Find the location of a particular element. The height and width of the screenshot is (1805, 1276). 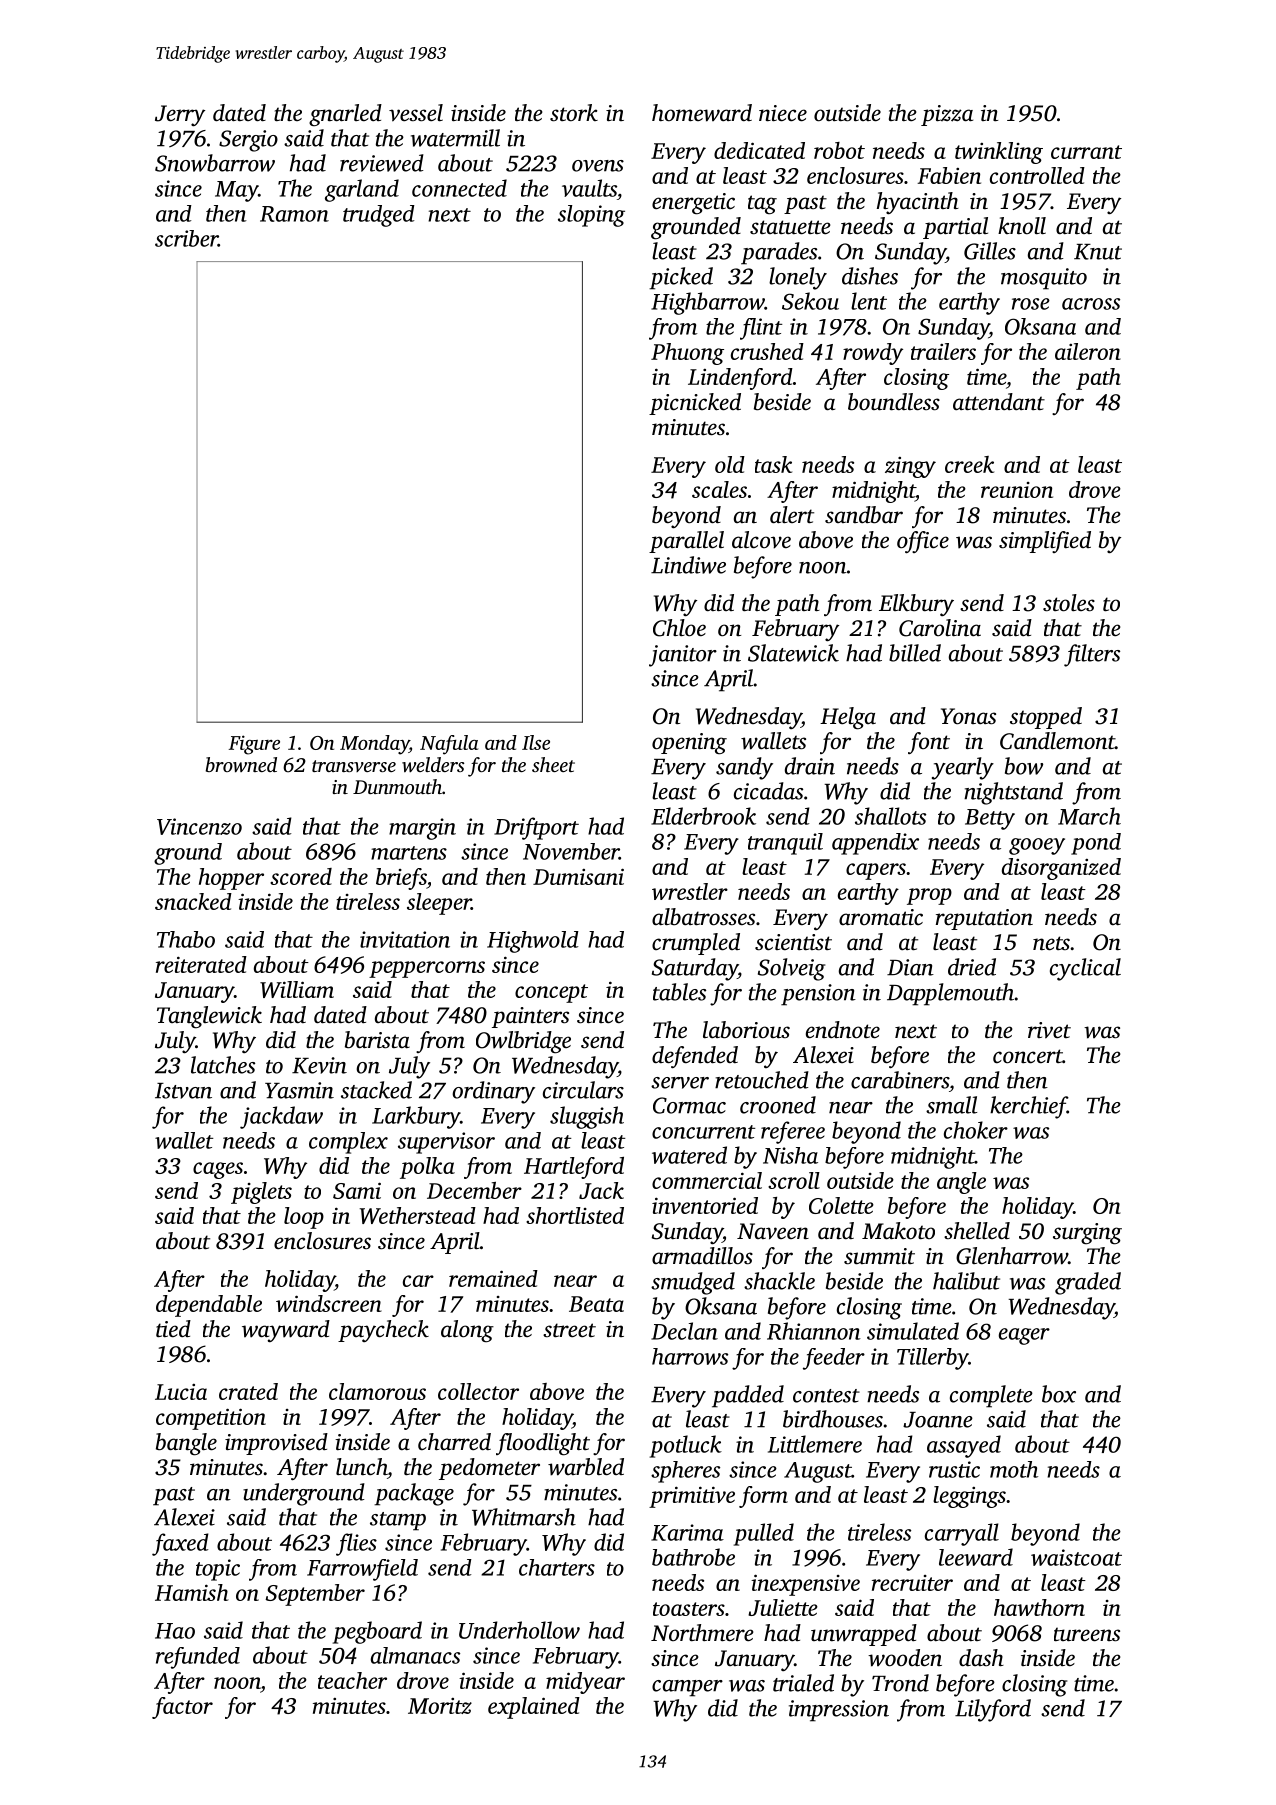

Figure is located at coordinates (254, 745).
